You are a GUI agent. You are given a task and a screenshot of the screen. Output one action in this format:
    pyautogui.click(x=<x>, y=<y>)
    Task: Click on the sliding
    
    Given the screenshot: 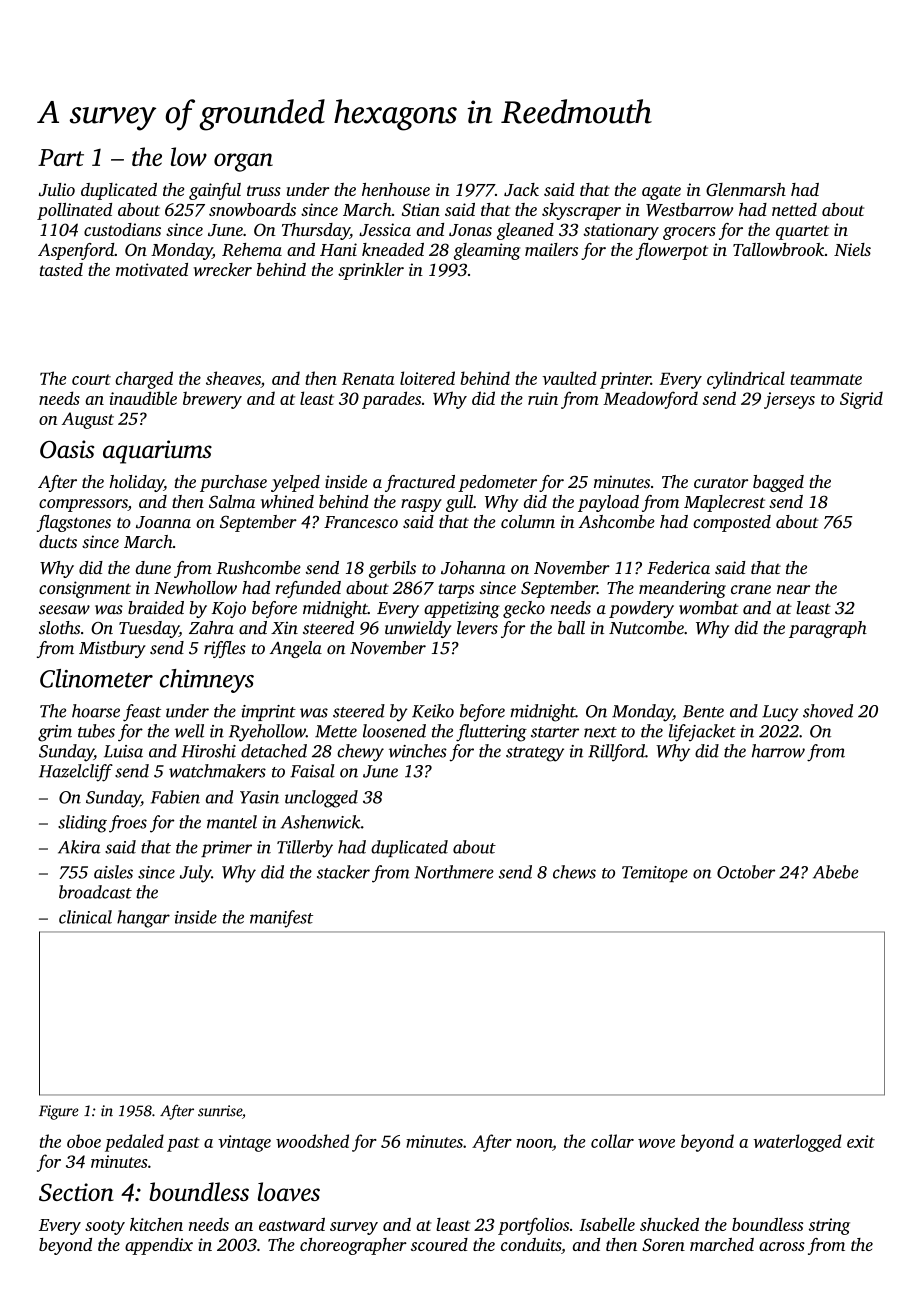 What is the action you would take?
    pyautogui.click(x=82, y=824)
